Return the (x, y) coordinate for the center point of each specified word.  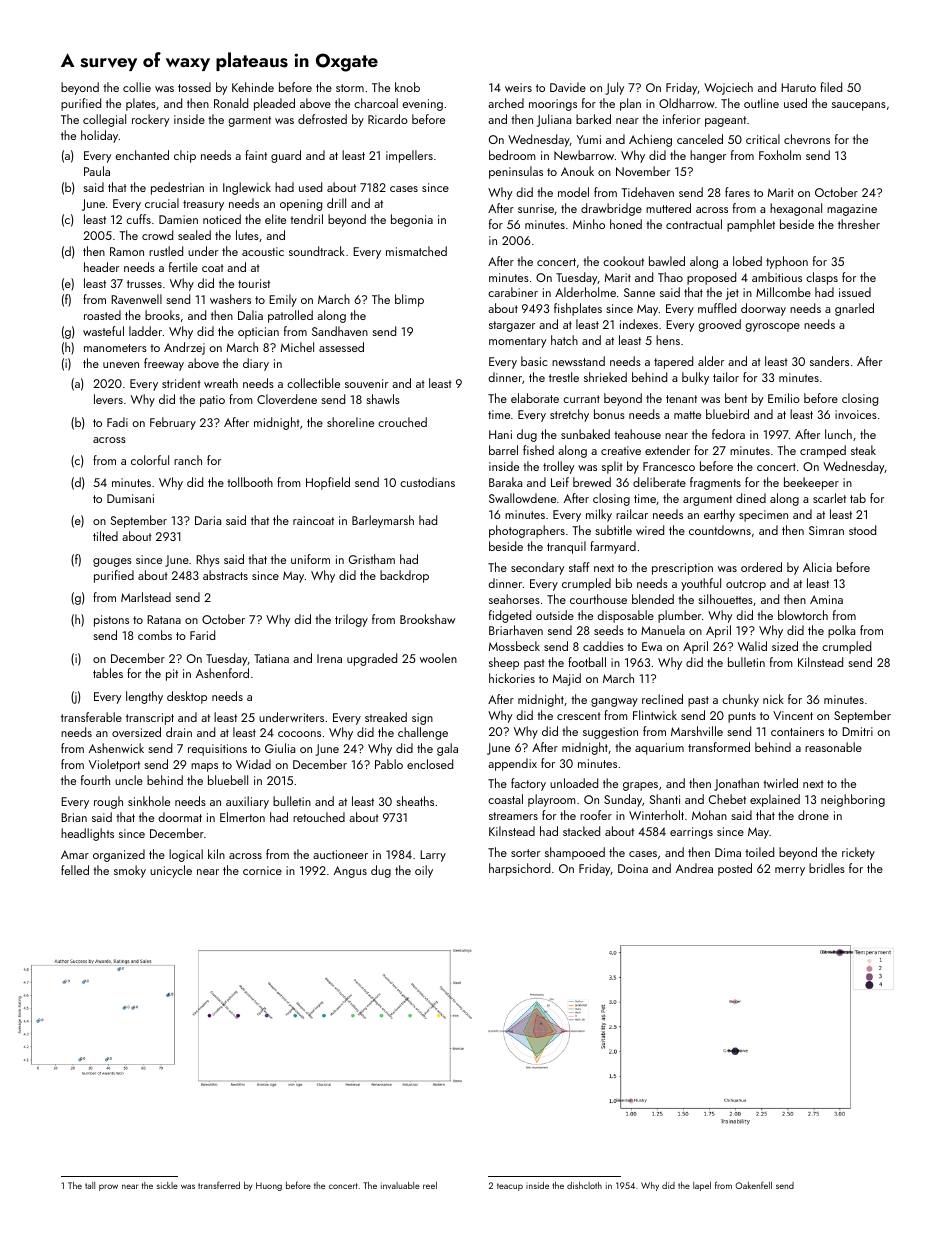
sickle (167, 1185)
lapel (702, 1186)
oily (424, 871)
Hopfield (328, 483)
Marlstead (146, 597)
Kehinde (253, 87)
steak (863, 450)
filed (831, 87)
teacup (510, 1187)
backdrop (404, 576)
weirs (518, 87)
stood (862, 530)
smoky (130, 871)
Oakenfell (753, 1185)
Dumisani (130, 498)
